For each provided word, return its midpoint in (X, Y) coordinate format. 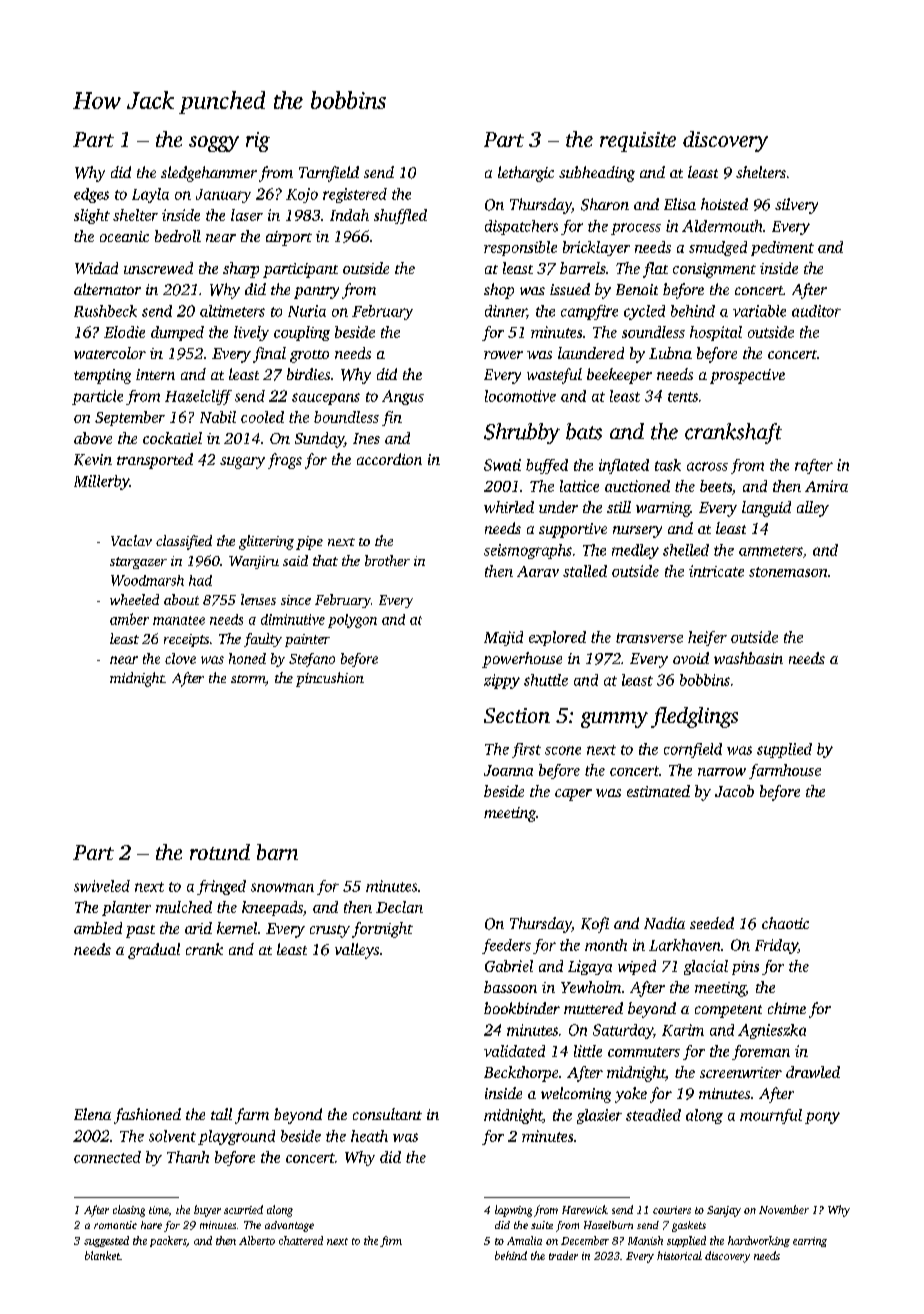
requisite (638, 142)
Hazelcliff (198, 397)
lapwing (513, 1211)
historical (679, 1255)
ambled (98, 928)
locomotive (520, 396)
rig (258, 142)
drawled (813, 1072)
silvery (796, 206)
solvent (172, 1136)
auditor (816, 311)
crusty (330, 931)
